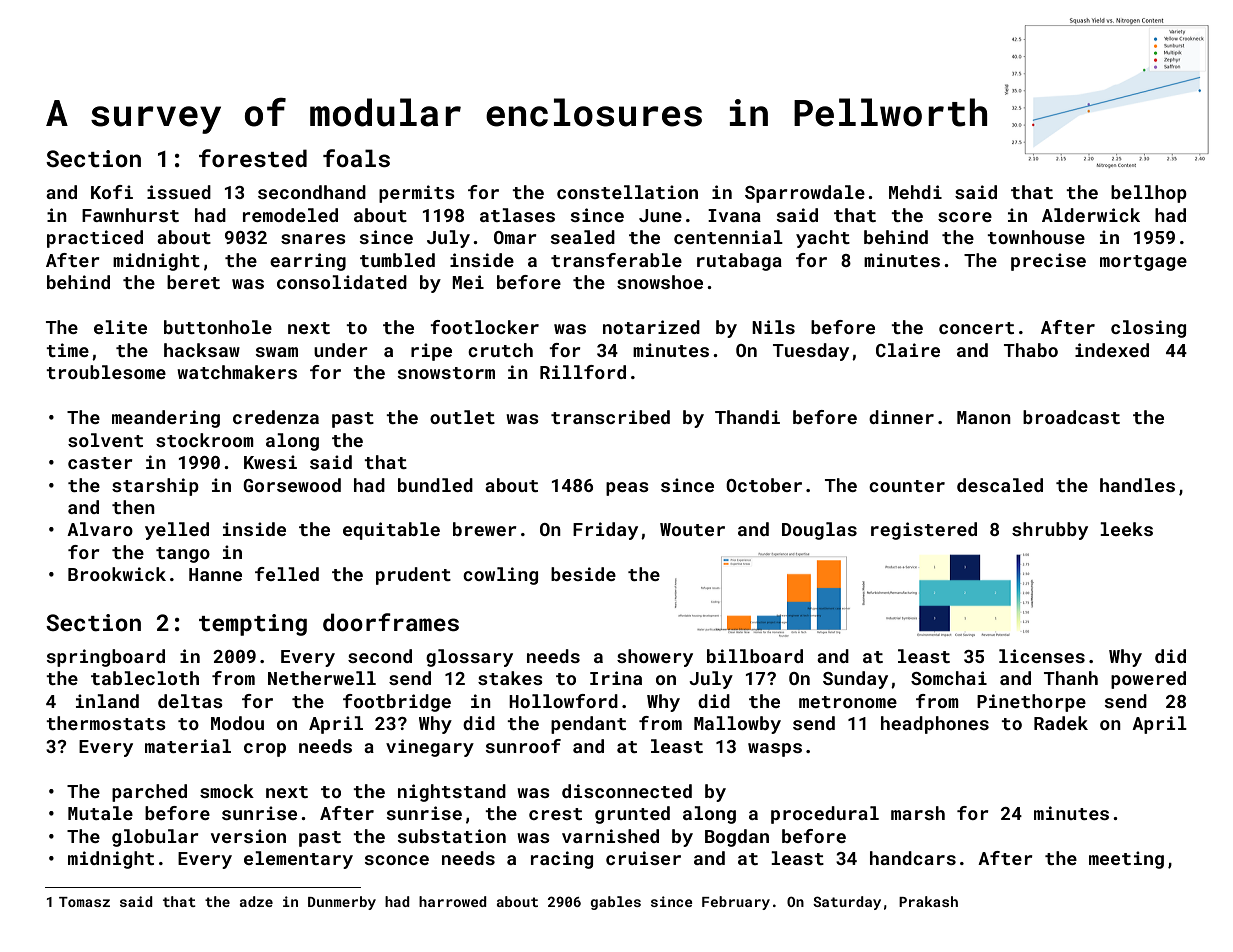  Describe the element at coordinates (915, 192) in the page. I see `Mehdi` at that location.
